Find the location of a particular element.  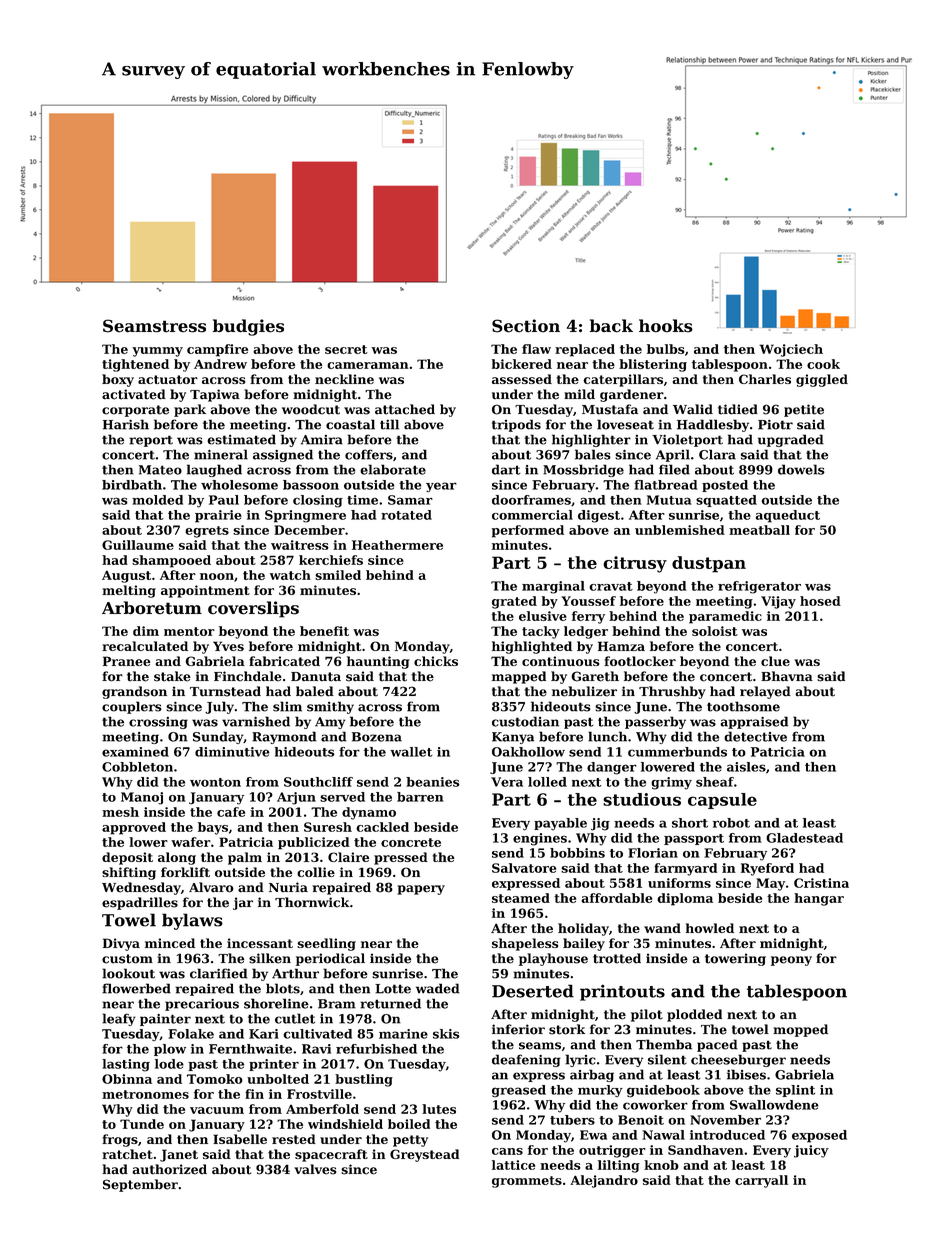

robot is located at coordinates (731, 823).
